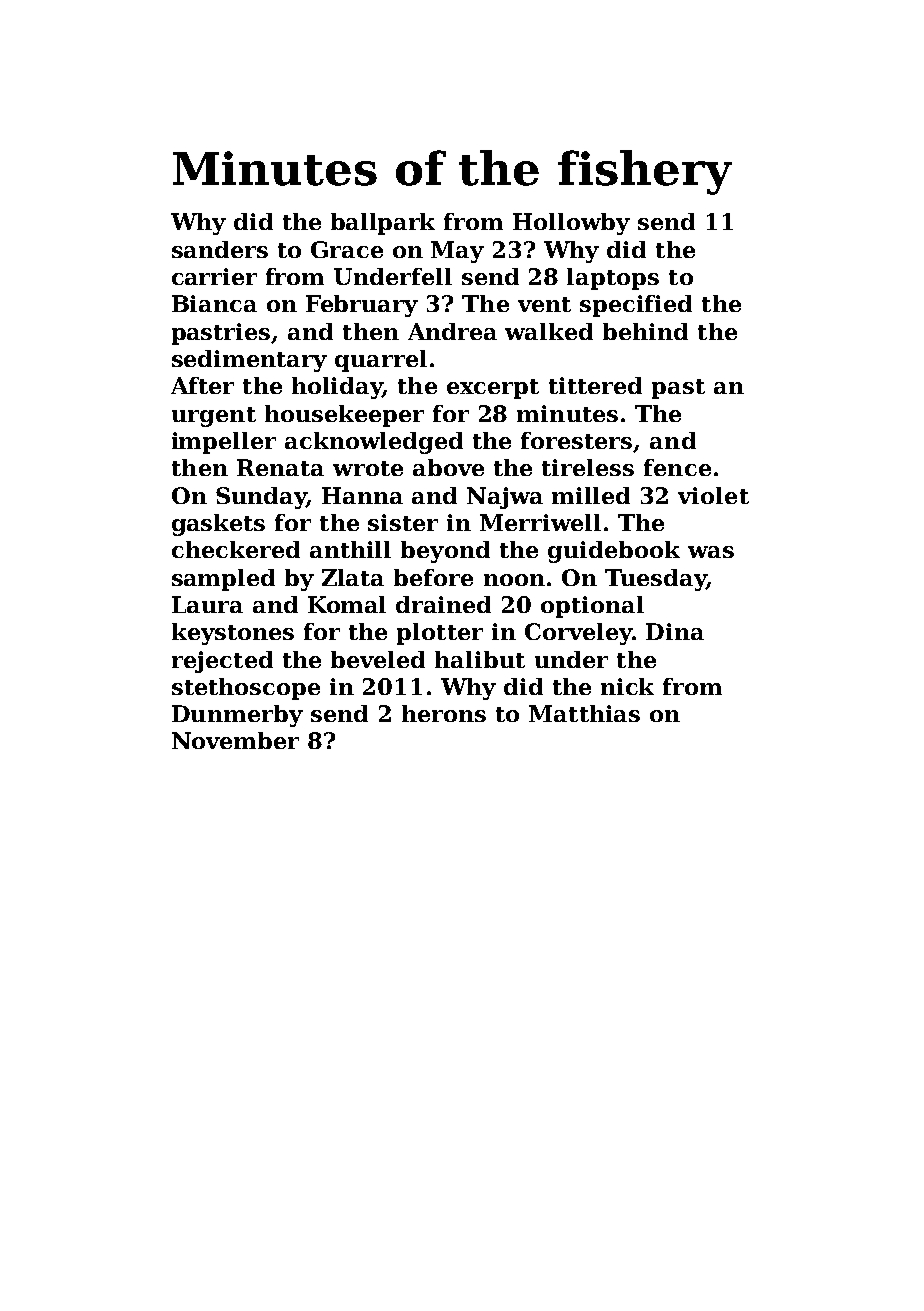 This screenshot has width=924, height=1311. Describe the element at coordinates (362, 495) in the screenshot. I see `Hanna` at that location.
